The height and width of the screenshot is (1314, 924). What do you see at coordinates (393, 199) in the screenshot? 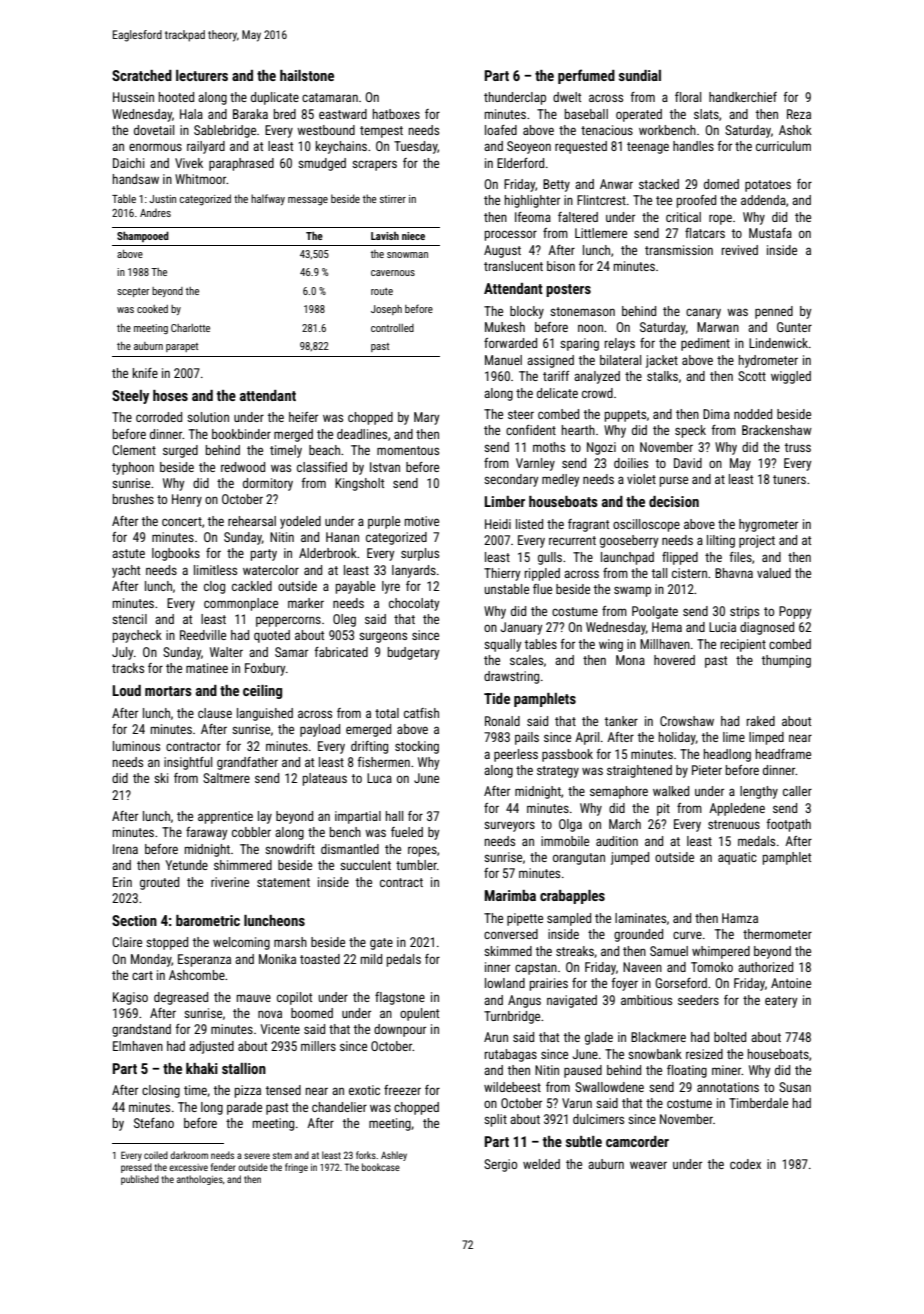
I see `stirrer` at bounding box center [393, 199].
